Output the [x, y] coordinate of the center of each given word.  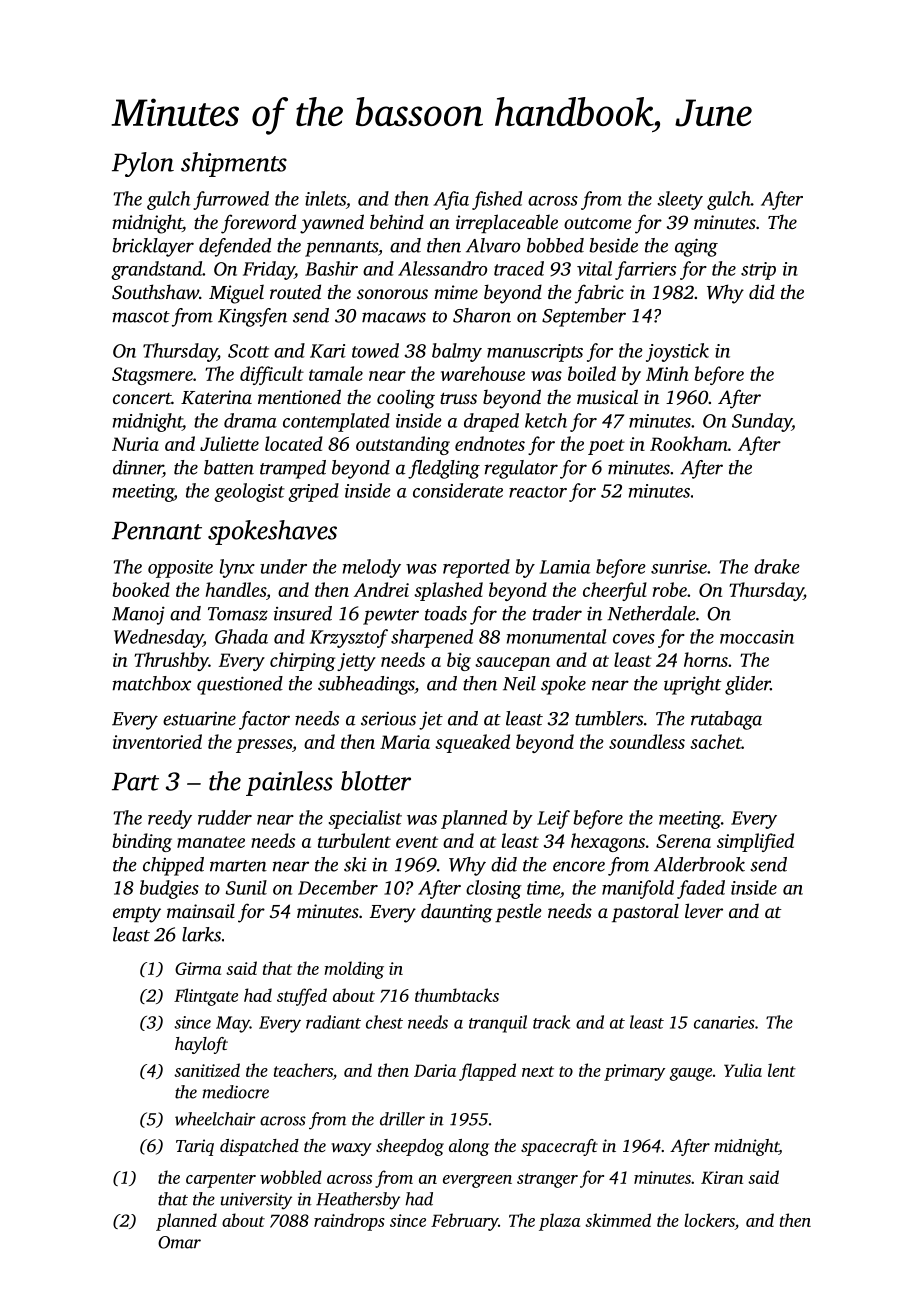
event [417, 842]
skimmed [618, 1220]
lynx [237, 568]
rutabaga [726, 720]
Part [135, 781]
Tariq [195, 1147]
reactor [538, 492]
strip [758, 271]
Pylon [143, 164]
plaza [559, 1222]
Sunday [762, 422]
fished [497, 200]
